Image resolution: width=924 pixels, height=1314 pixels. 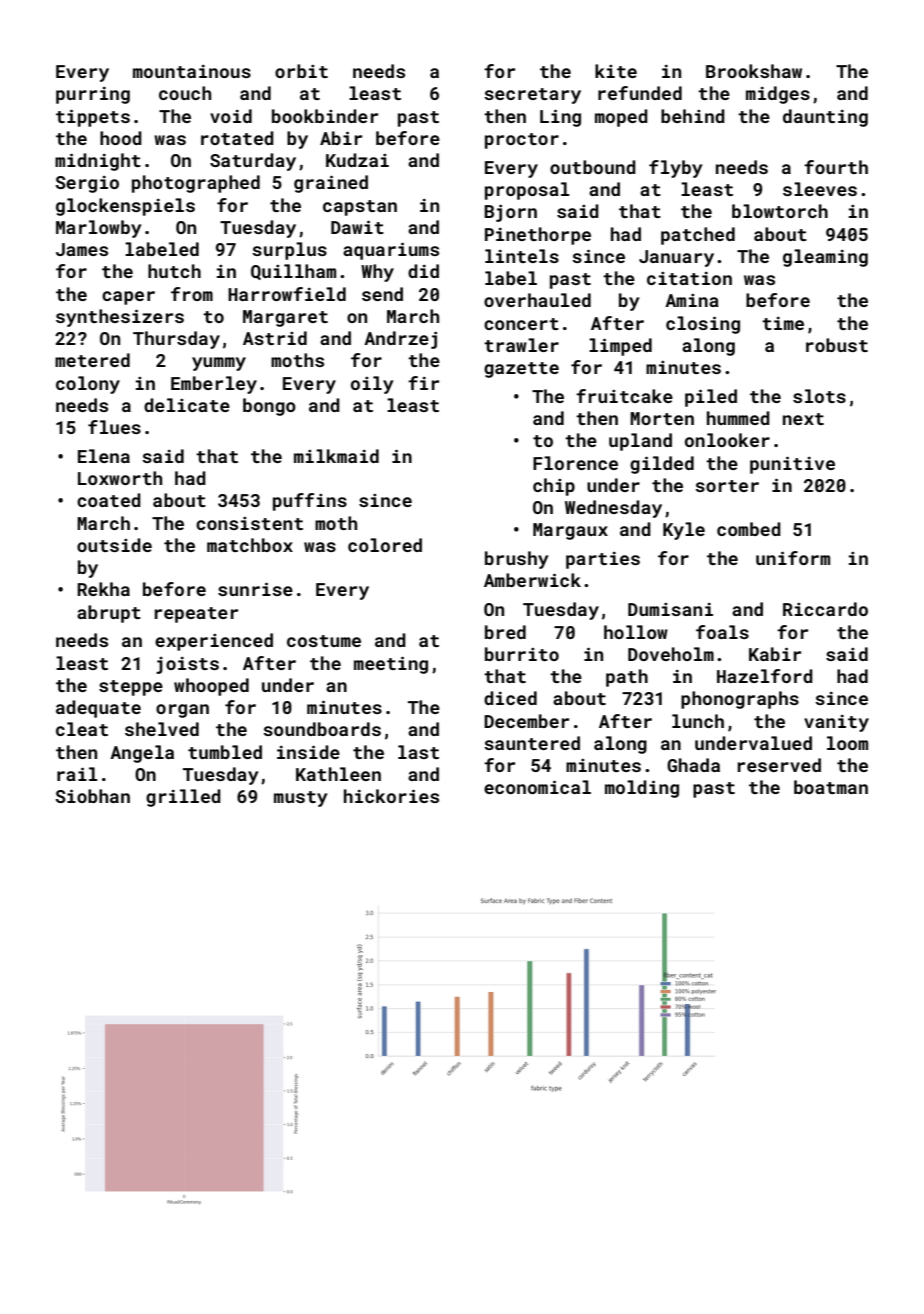 What do you see at coordinates (636, 632) in the screenshot?
I see `hollow` at bounding box center [636, 632].
